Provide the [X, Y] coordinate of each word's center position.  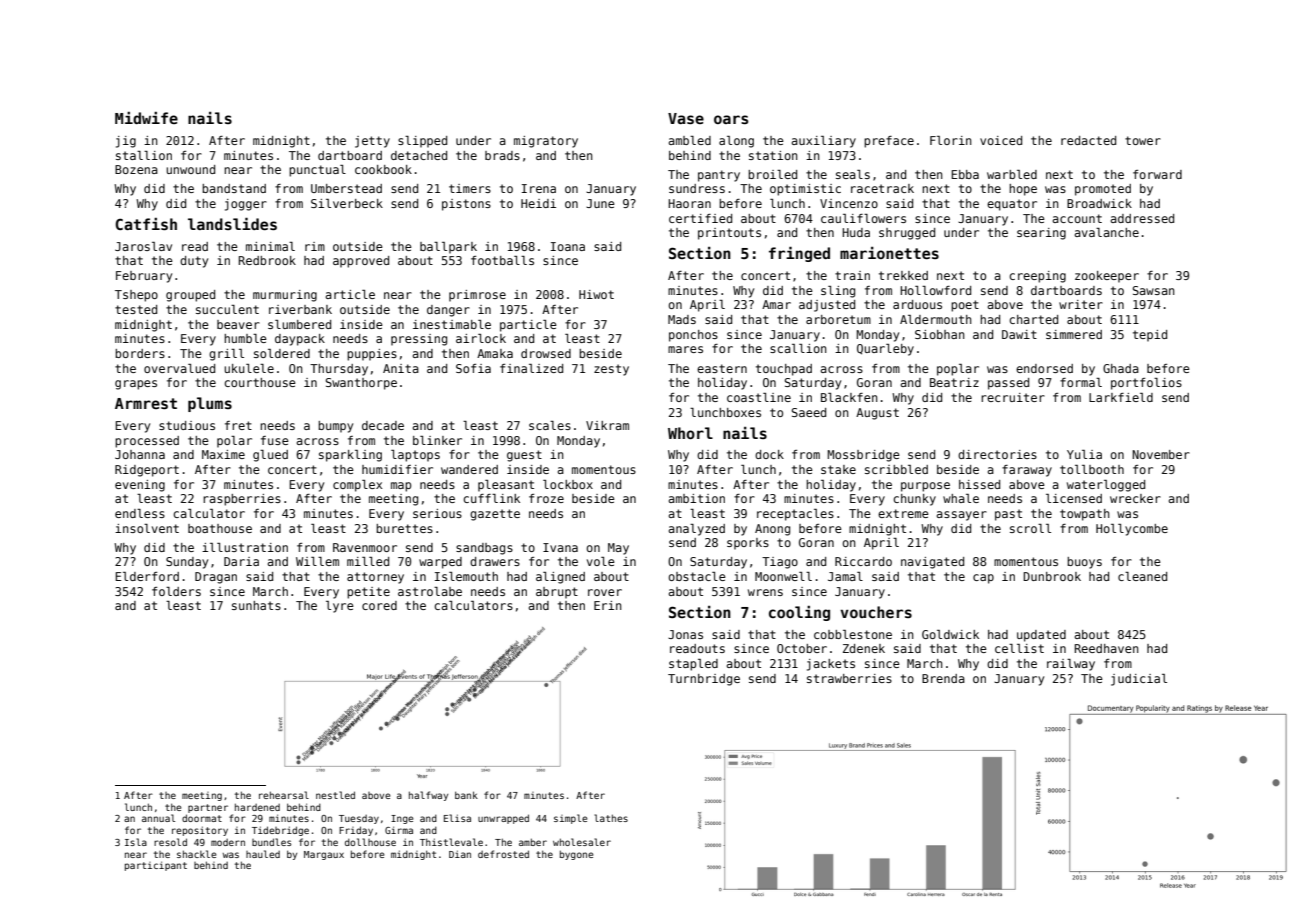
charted [1033, 319]
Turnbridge [704, 680]
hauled [263, 854]
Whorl [690, 433]
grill [226, 355]
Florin [951, 140]
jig [126, 142]
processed [147, 442]
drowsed [546, 353]
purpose [925, 487]
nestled [335, 795]
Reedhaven [1107, 648]
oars [731, 119]
